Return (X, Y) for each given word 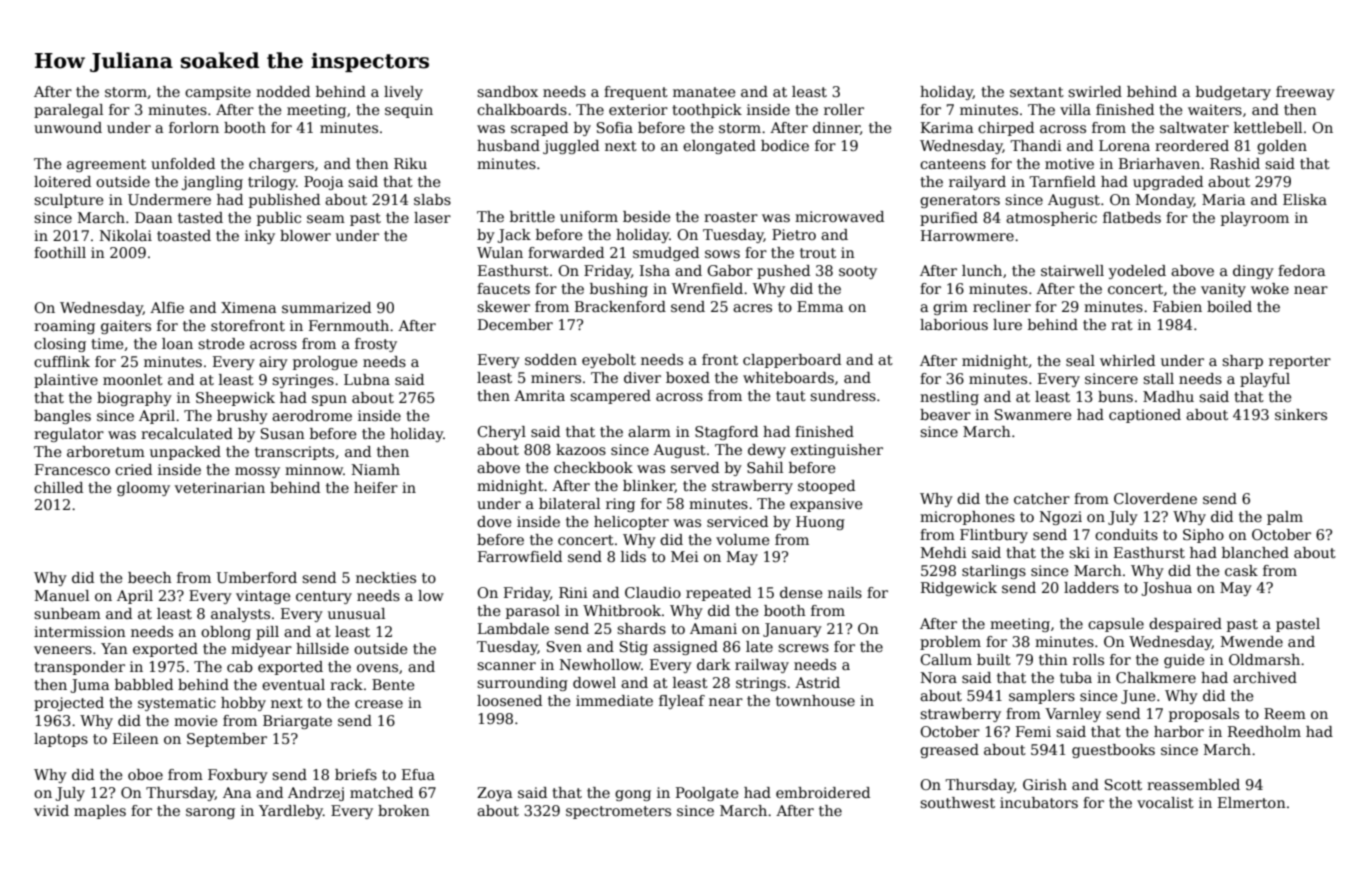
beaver (945, 414)
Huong (820, 523)
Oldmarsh (1264, 659)
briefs (356, 774)
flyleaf (682, 702)
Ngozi (1061, 518)
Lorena (1124, 145)
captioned (1145, 416)
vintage (263, 597)
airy (273, 363)
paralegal (68, 111)
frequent (636, 93)
